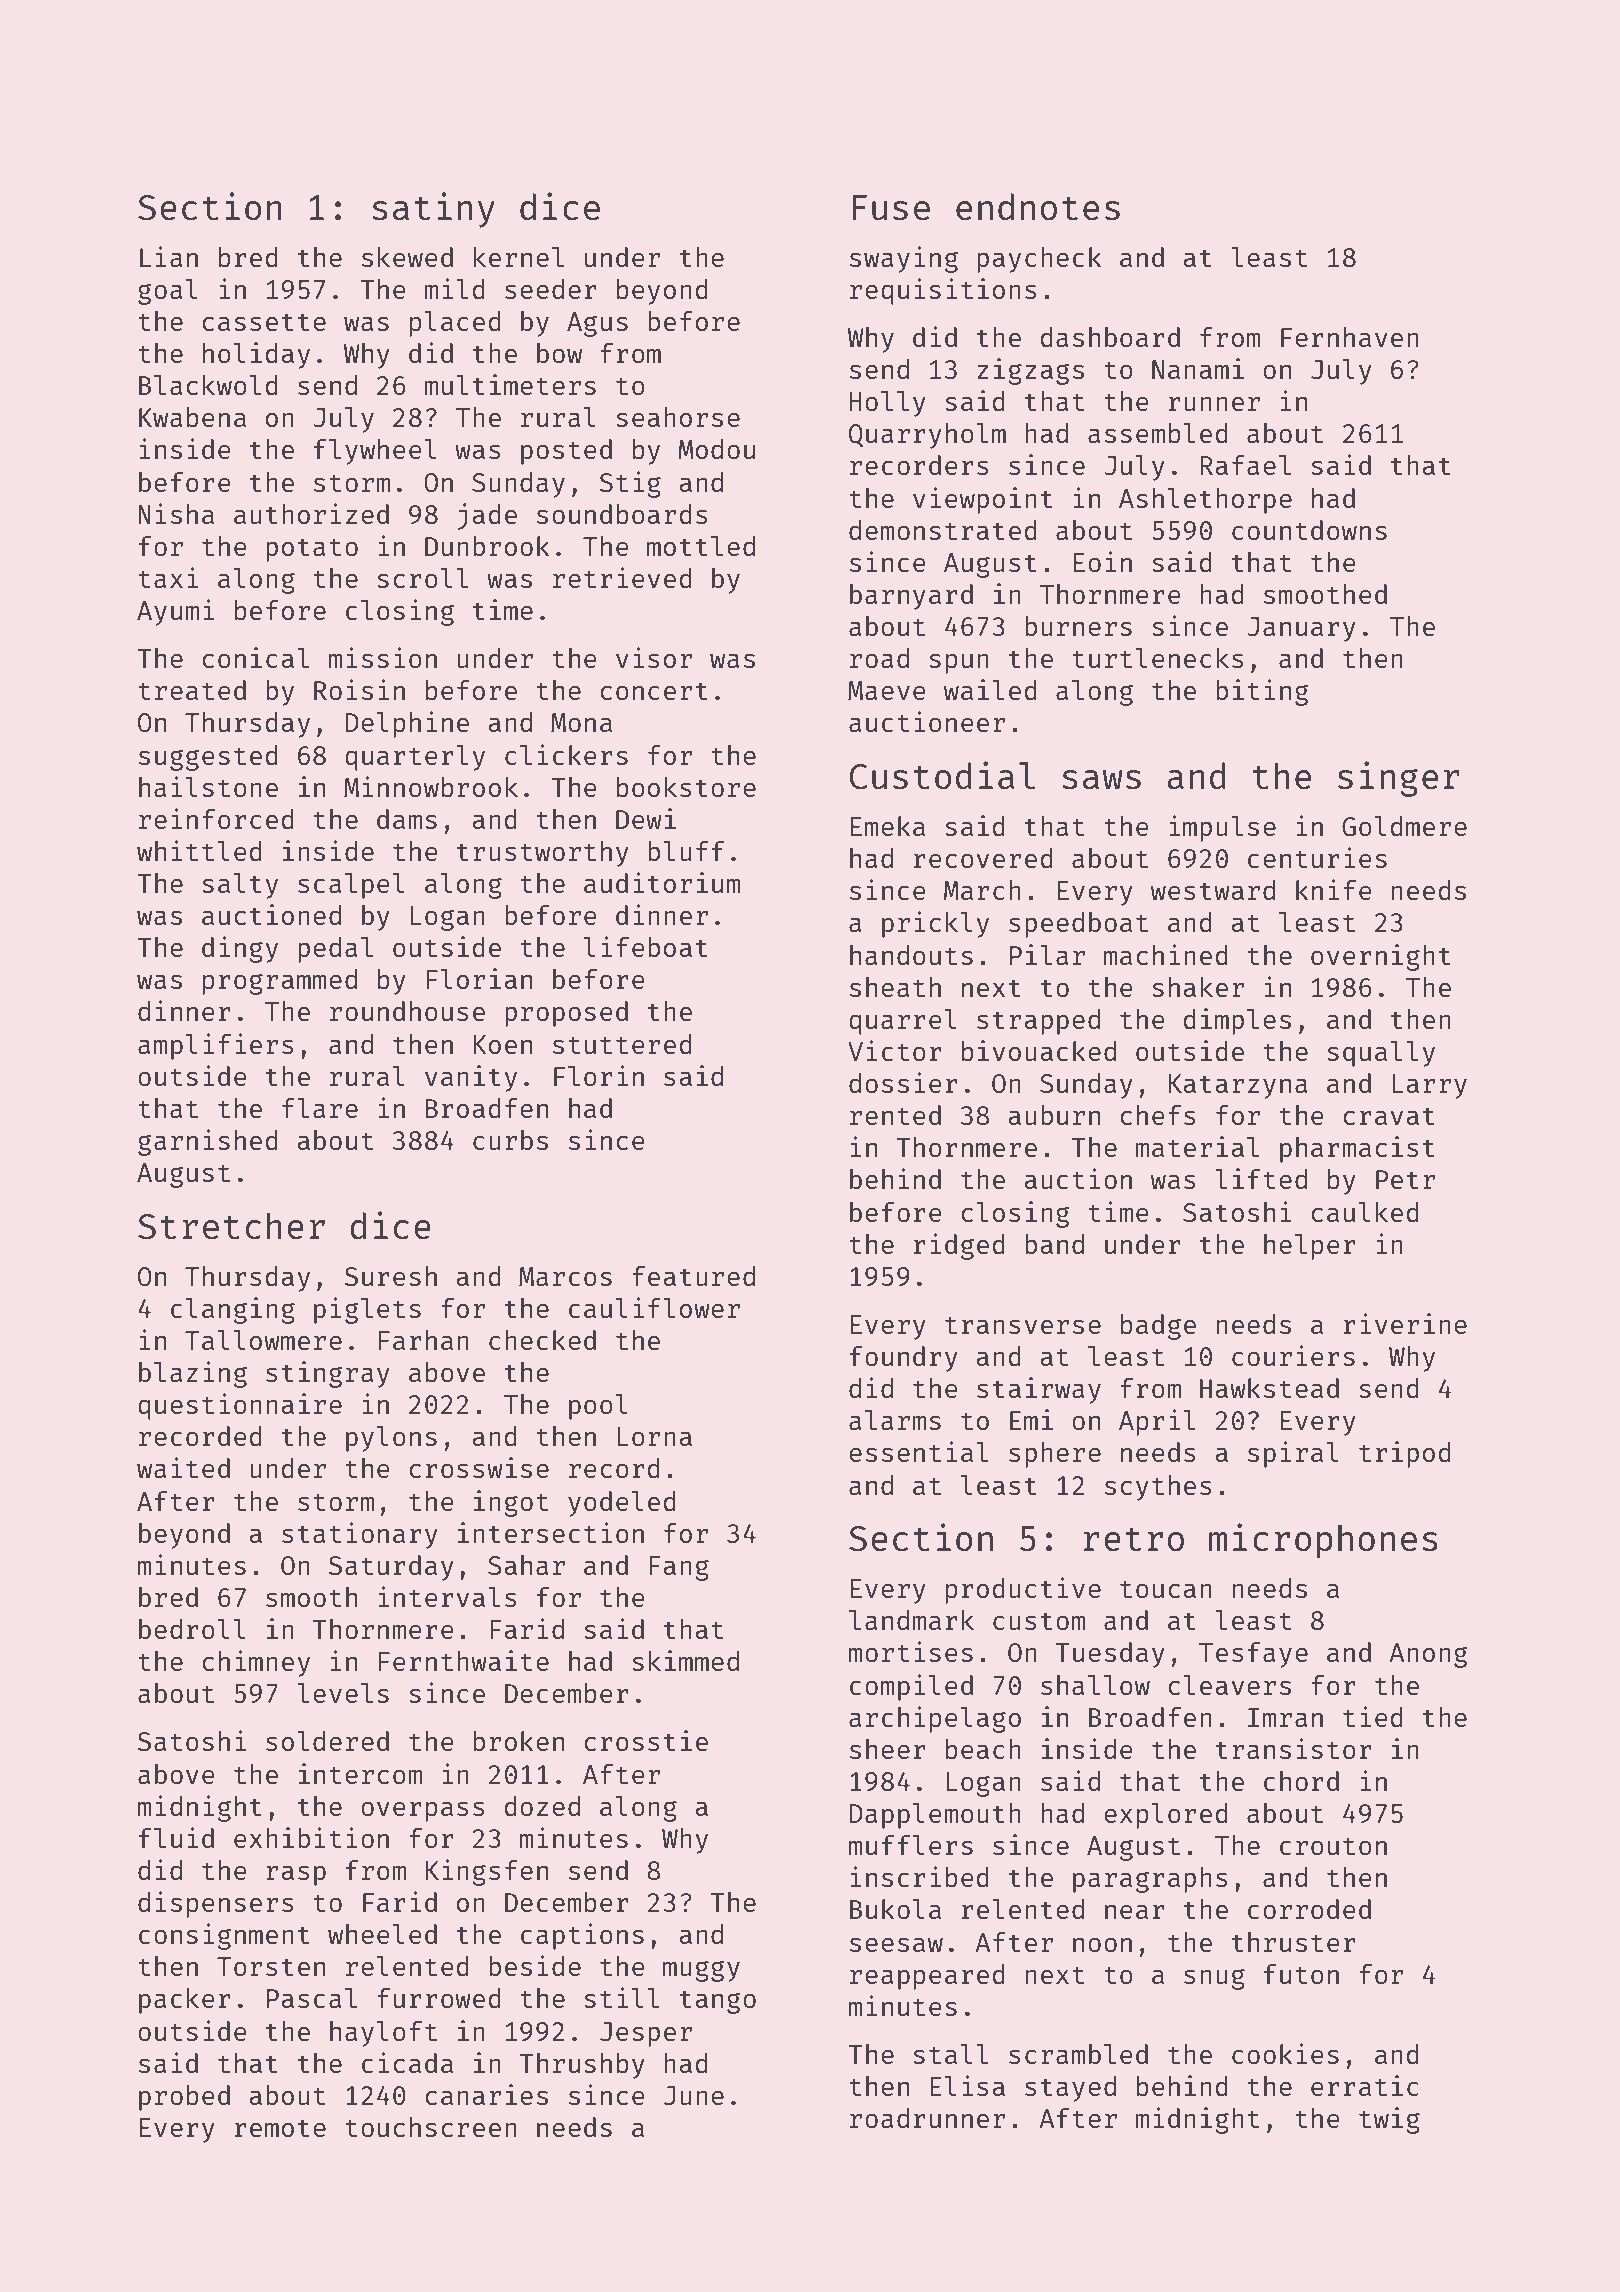  What do you see at coordinates (327, 1741) in the screenshot?
I see `soldered` at bounding box center [327, 1741].
